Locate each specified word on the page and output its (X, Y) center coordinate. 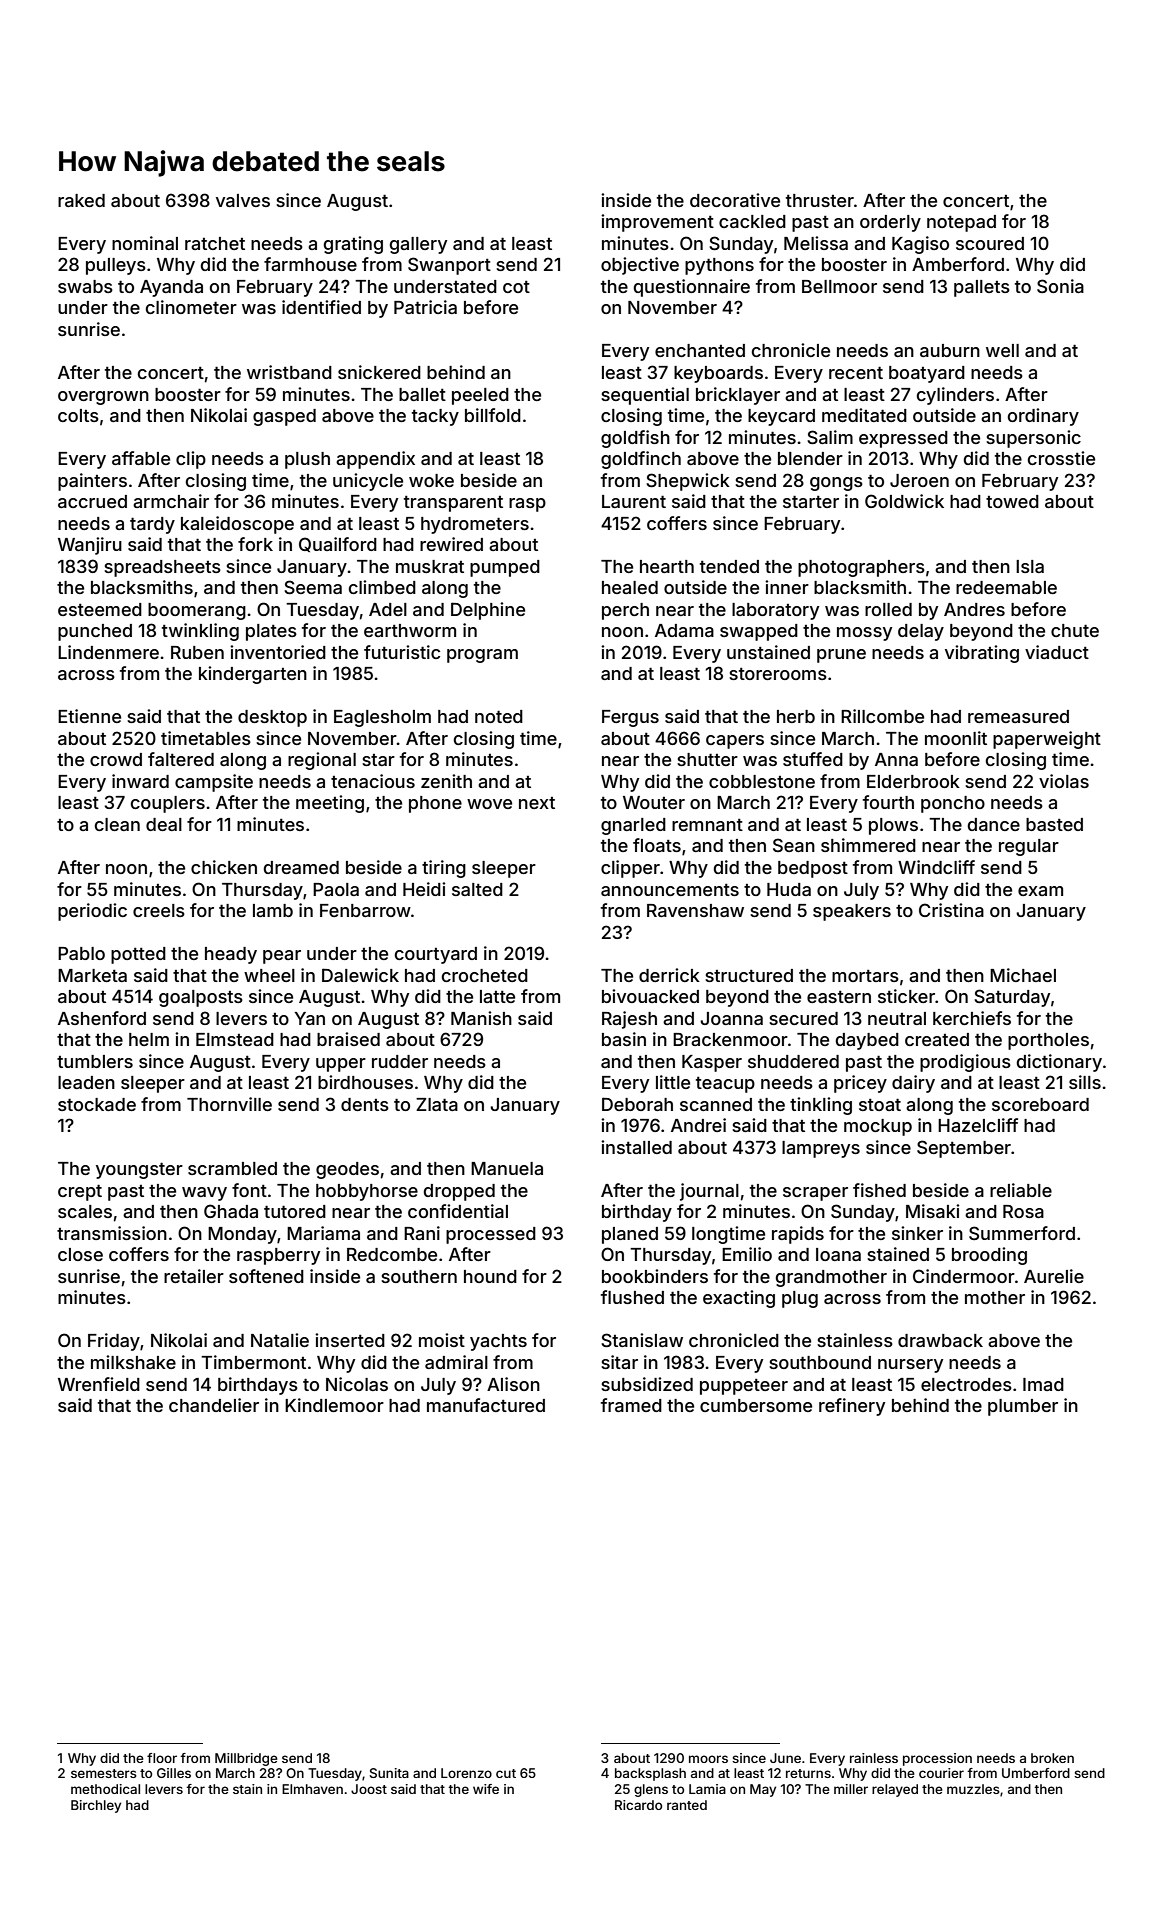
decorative (735, 200)
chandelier (214, 1405)
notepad (961, 223)
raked (81, 200)
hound (490, 1276)
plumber (1023, 1407)
